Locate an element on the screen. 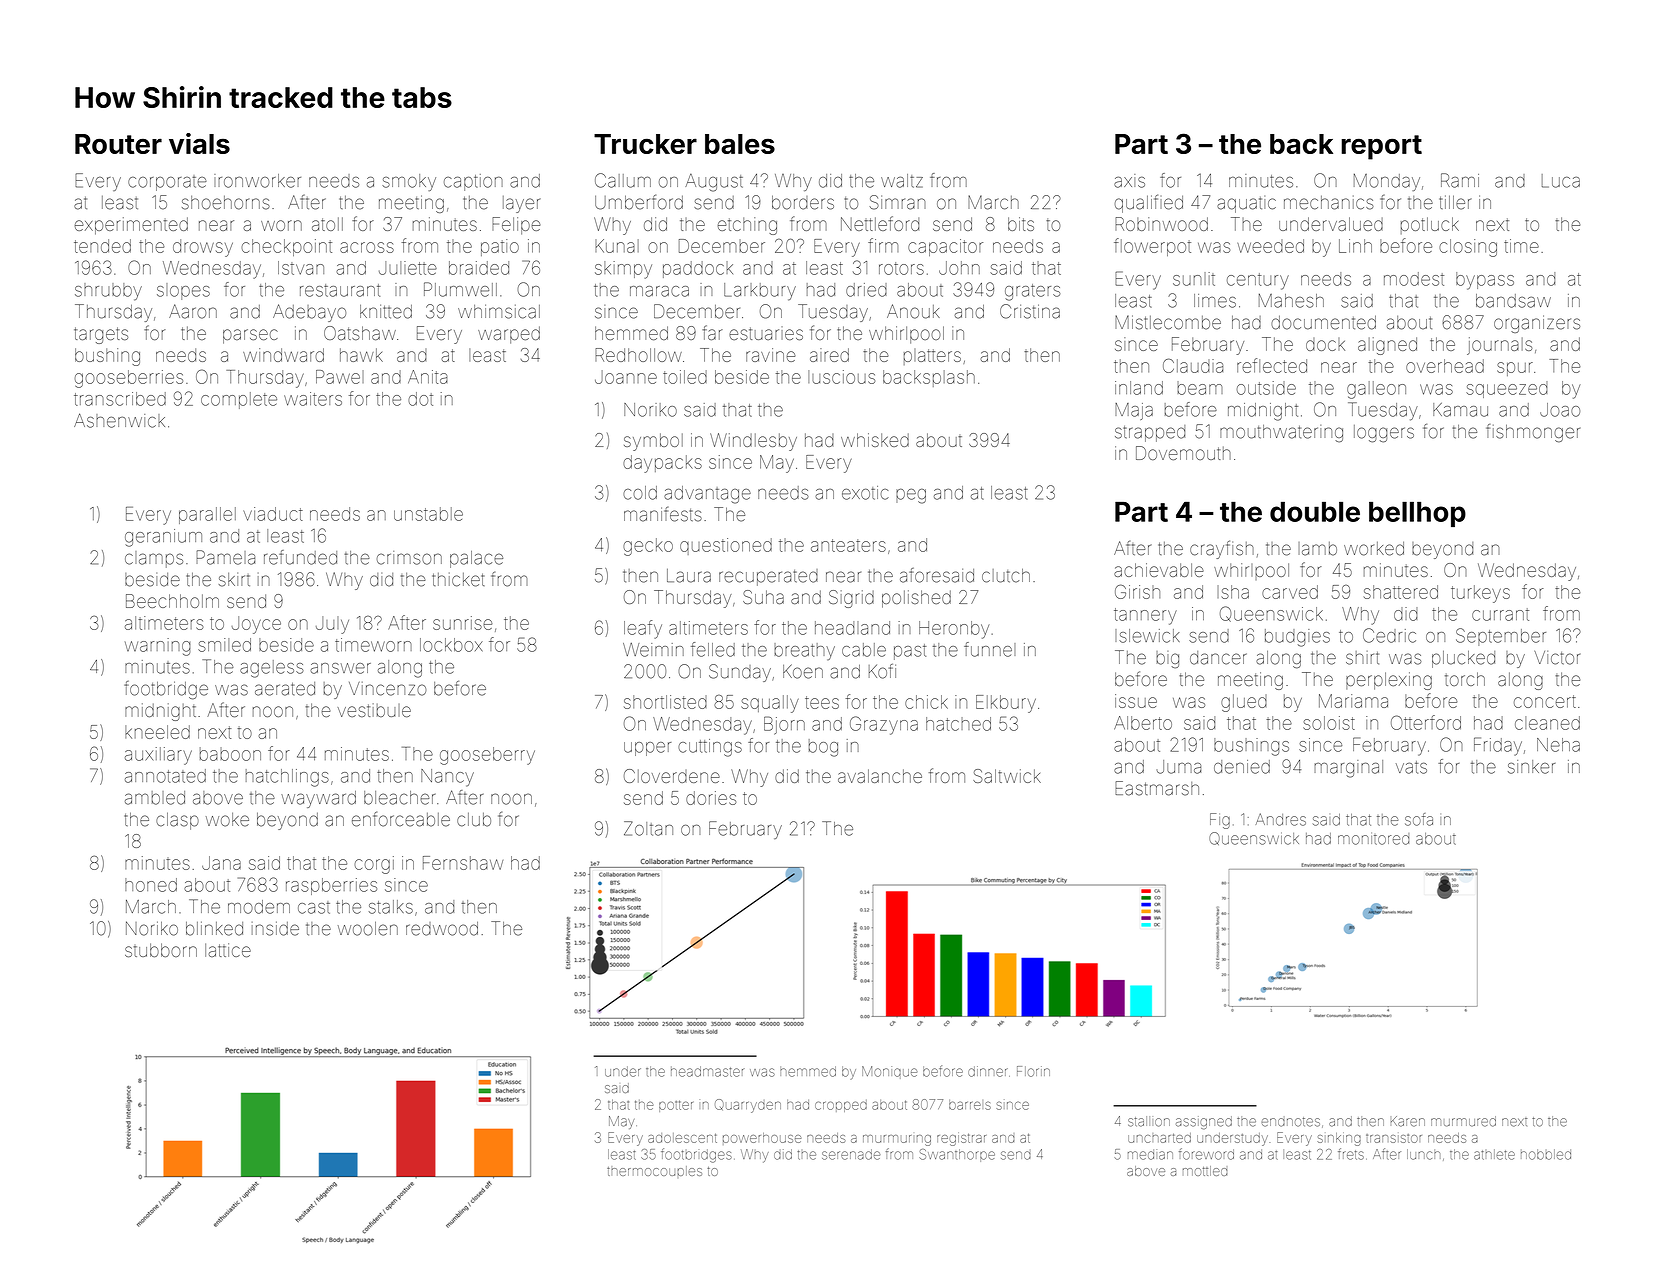 The width and height of the screenshot is (1655, 1279). murmured is located at coordinates (1463, 1121).
